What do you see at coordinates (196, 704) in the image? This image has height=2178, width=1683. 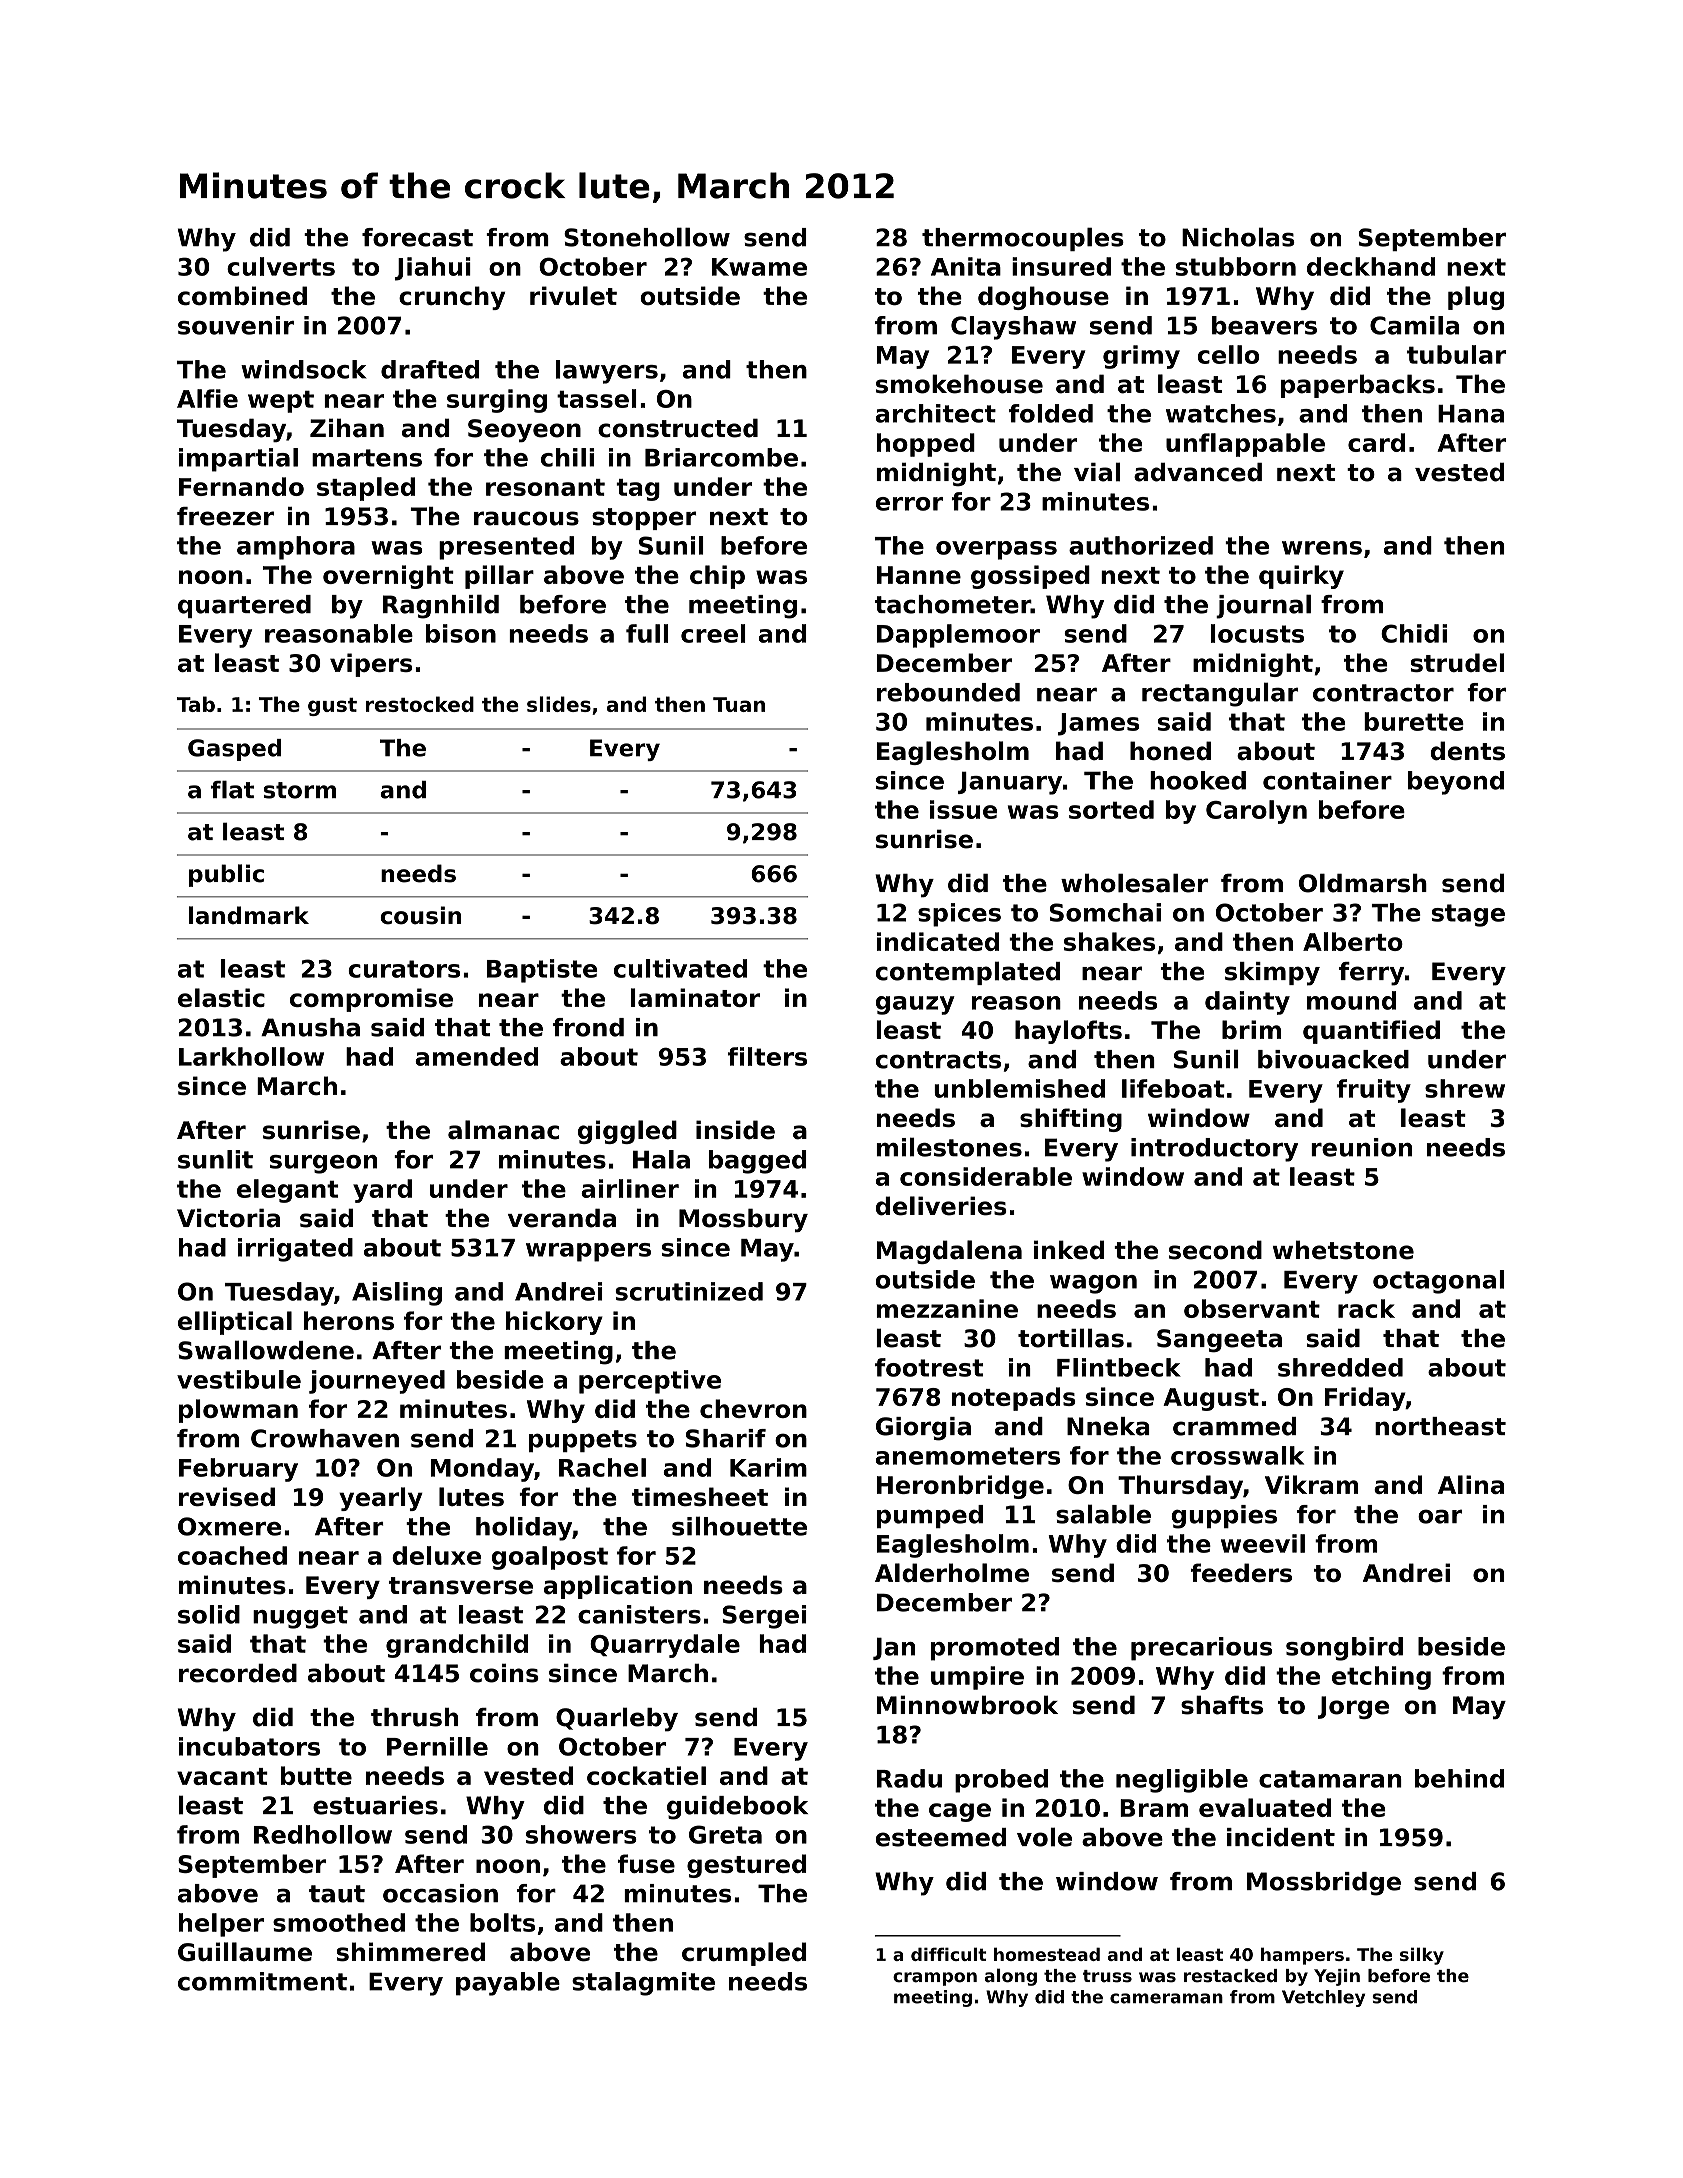 I see `Tab` at bounding box center [196, 704].
